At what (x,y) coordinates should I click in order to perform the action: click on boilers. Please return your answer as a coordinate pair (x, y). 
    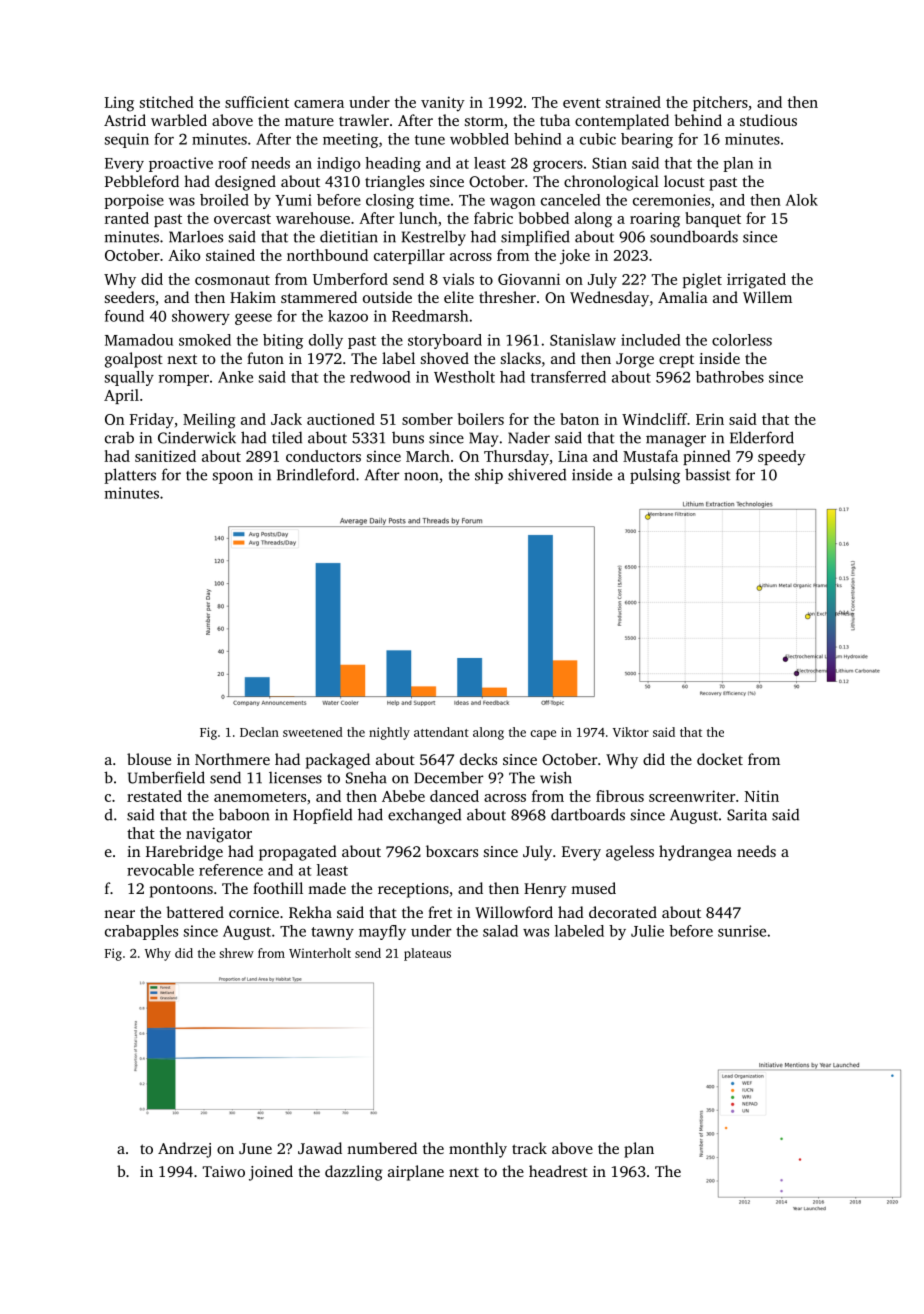
    Looking at the image, I should click on (481, 419).
